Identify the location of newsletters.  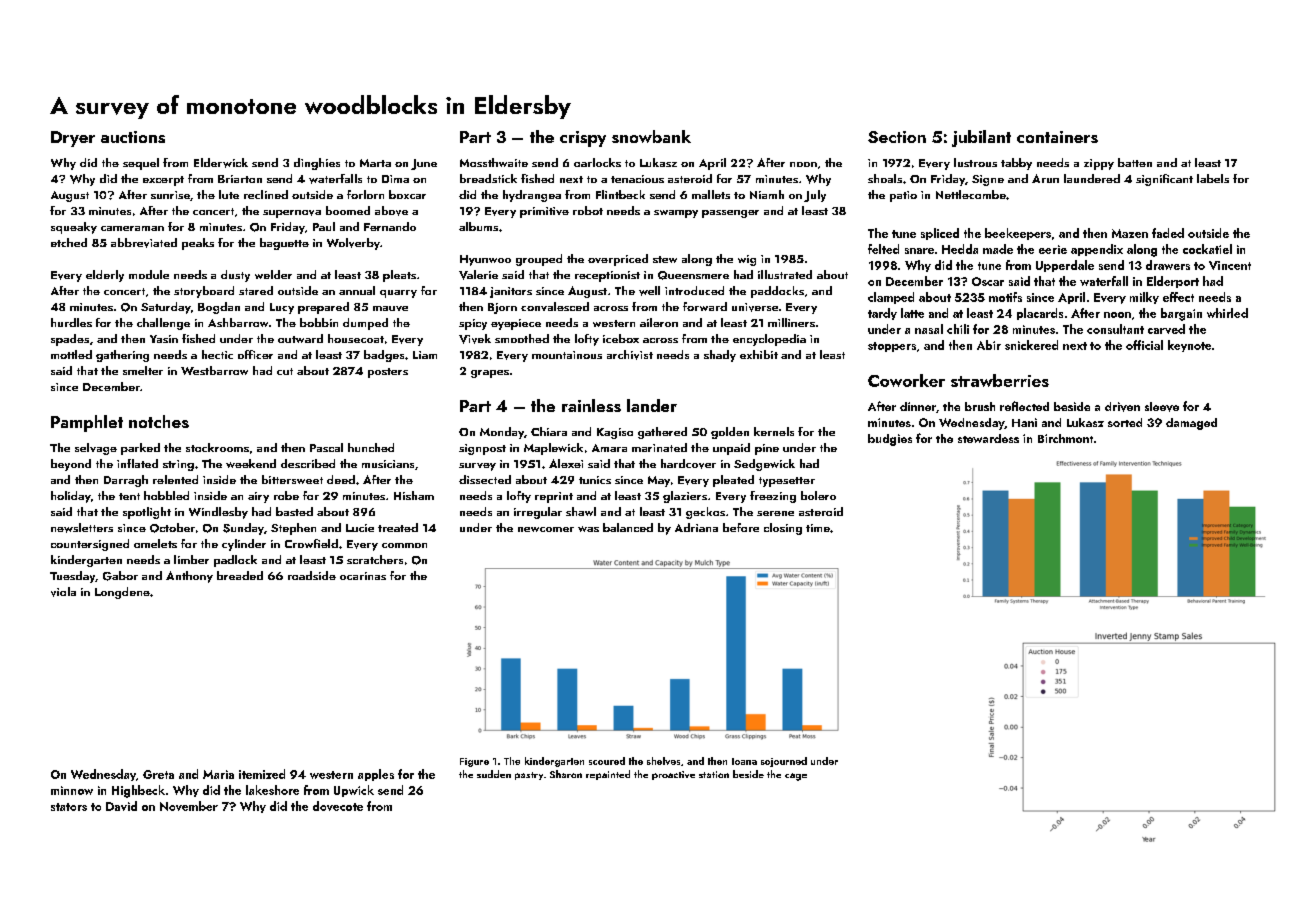
(82, 528).
